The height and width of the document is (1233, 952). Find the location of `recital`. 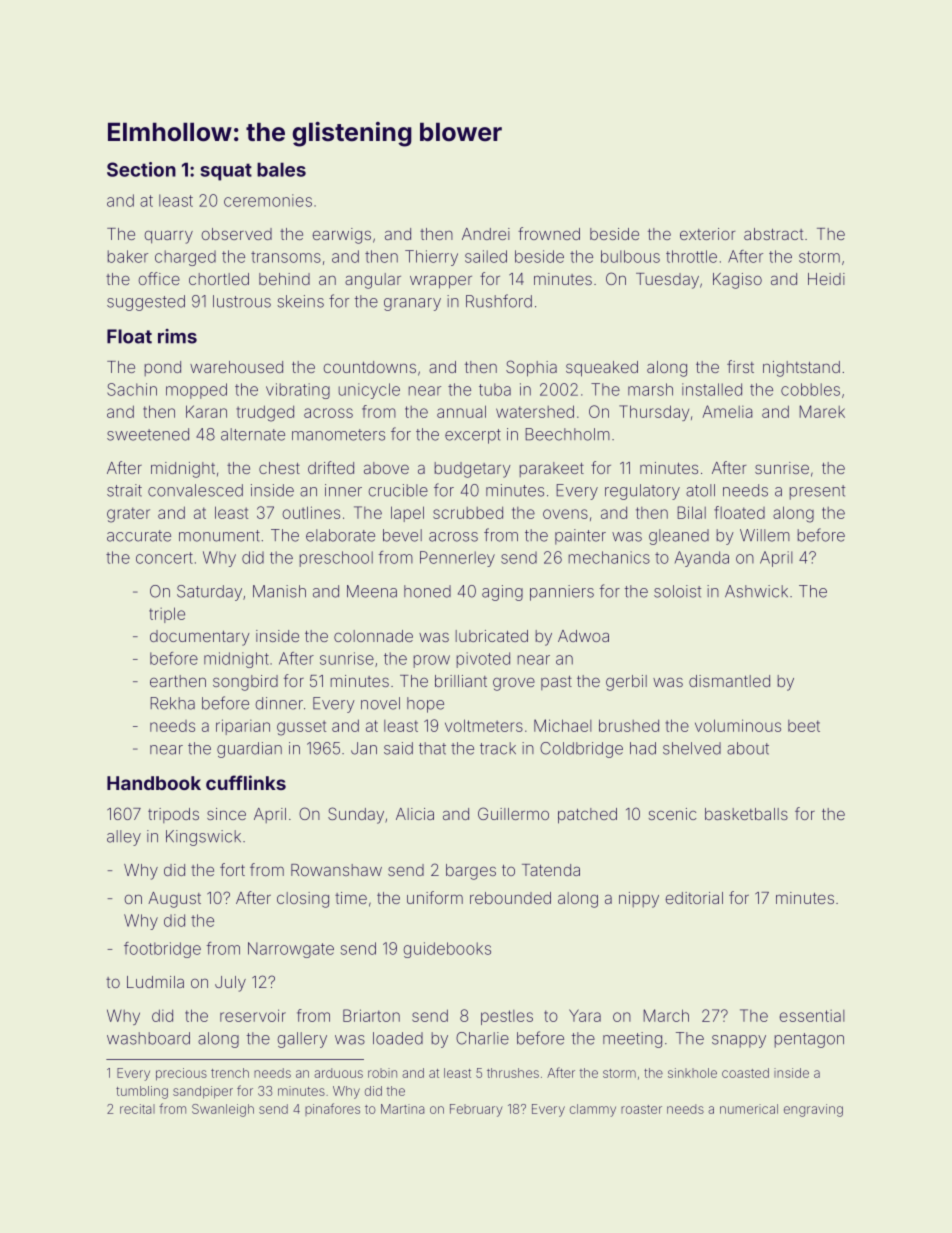

recital is located at coordinates (137, 1109).
